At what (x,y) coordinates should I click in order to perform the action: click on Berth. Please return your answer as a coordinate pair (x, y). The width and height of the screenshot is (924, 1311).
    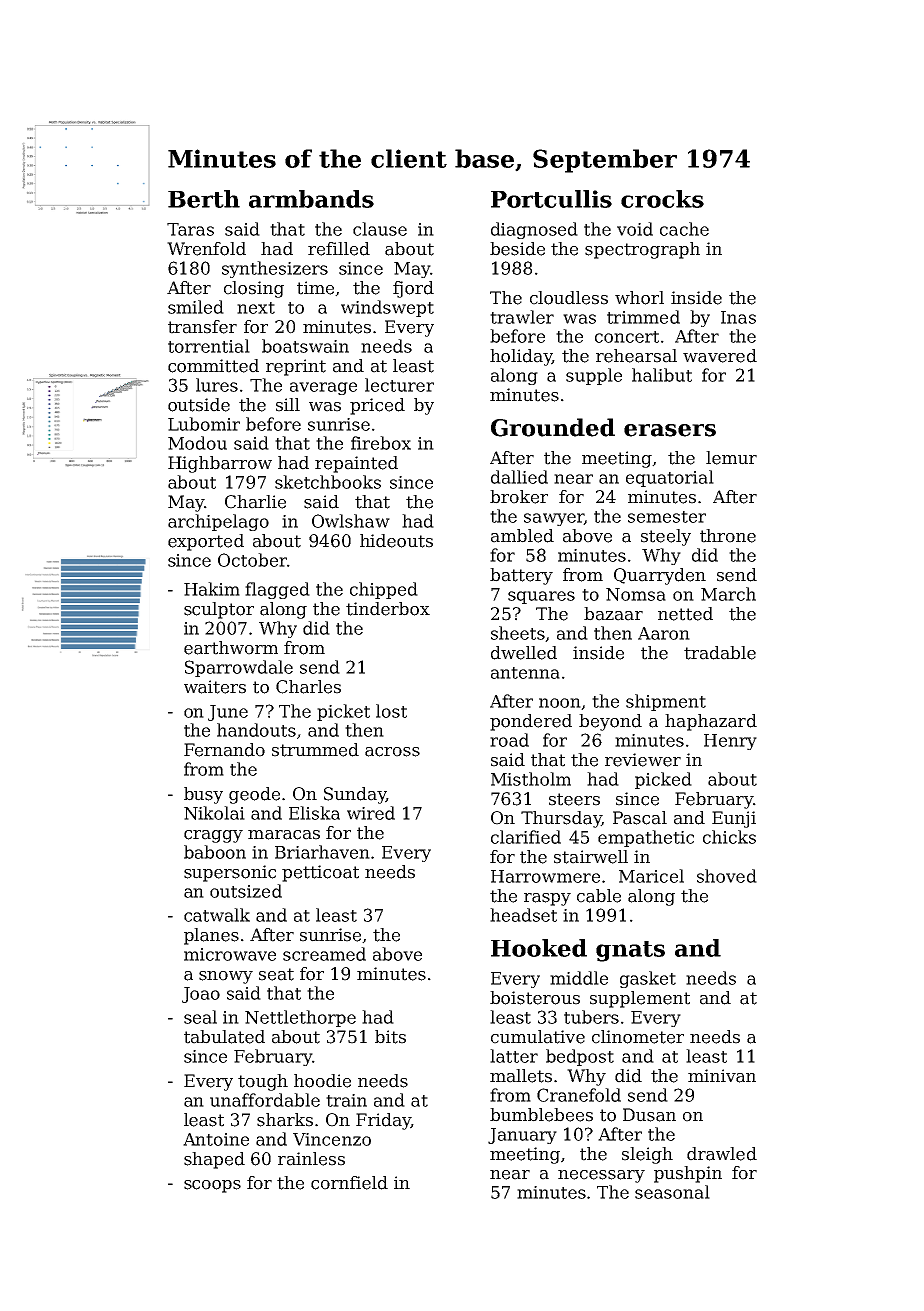
    Looking at the image, I should click on (204, 199).
